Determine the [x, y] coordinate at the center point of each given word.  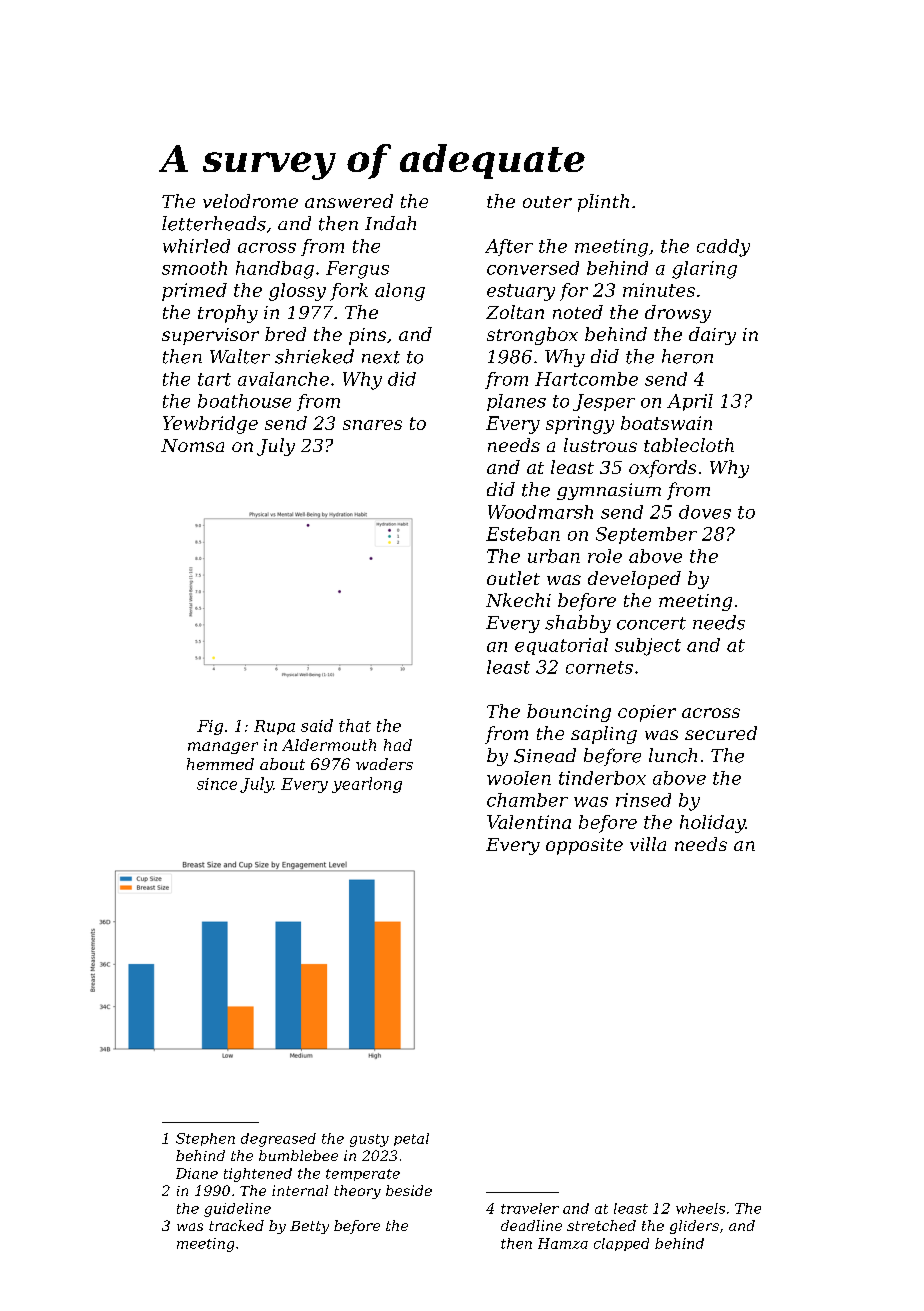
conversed [533, 268]
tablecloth [689, 445]
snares [372, 425]
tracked [236, 1225]
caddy [723, 248]
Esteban [523, 534]
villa [648, 844]
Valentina [529, 822]
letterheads [214, 223]
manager [223, 748]
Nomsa [192, 445]
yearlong [367, 785]
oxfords [662, 469]
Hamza [563, 1243]
